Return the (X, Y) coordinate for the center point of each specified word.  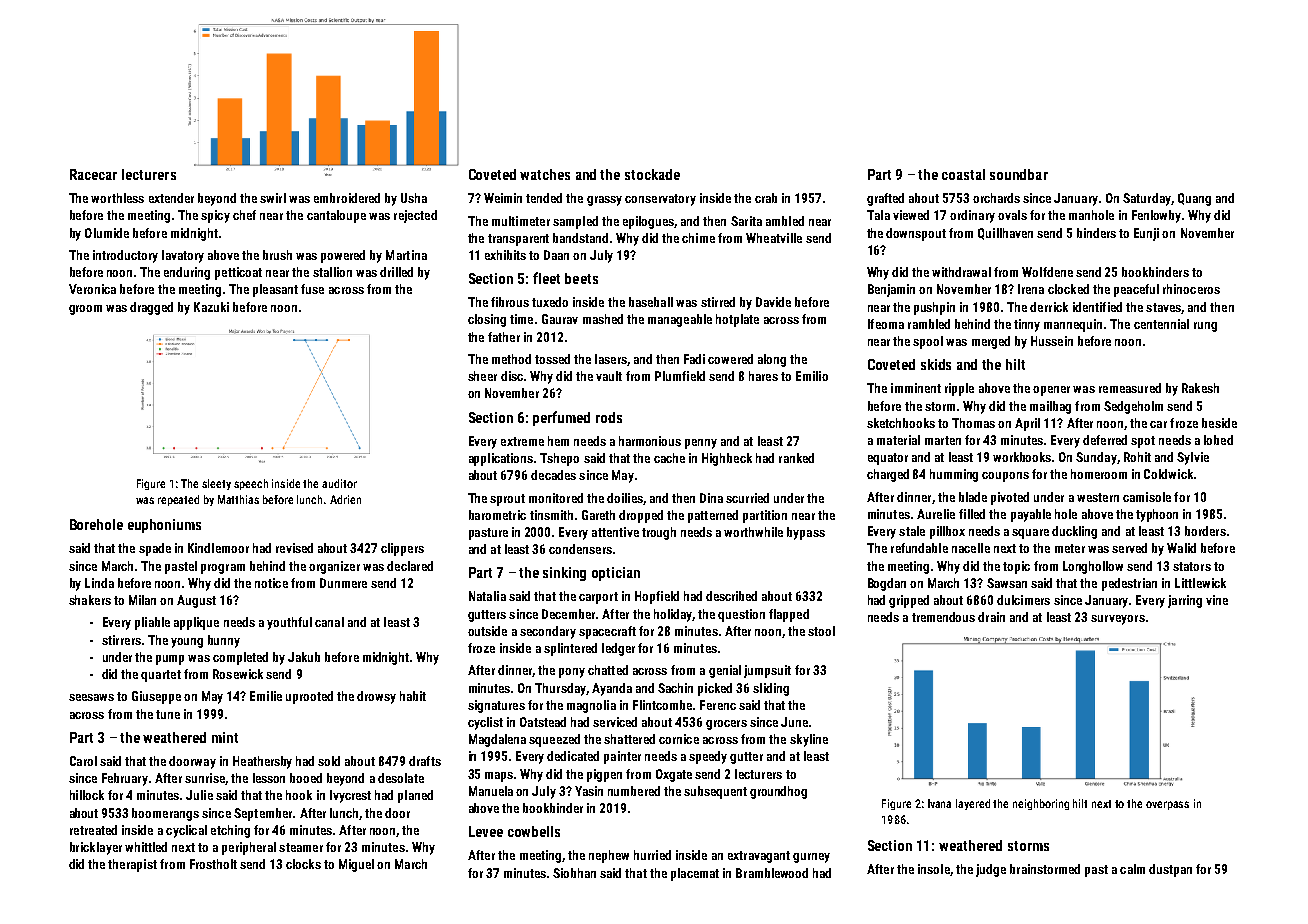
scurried (747, 498)
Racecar (93, 174)
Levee (486, 831)
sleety (216, 484)
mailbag (1050, 407)
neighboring (1041, 804)
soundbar (1019, 174)
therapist (132, 865)
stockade (652, 174)
